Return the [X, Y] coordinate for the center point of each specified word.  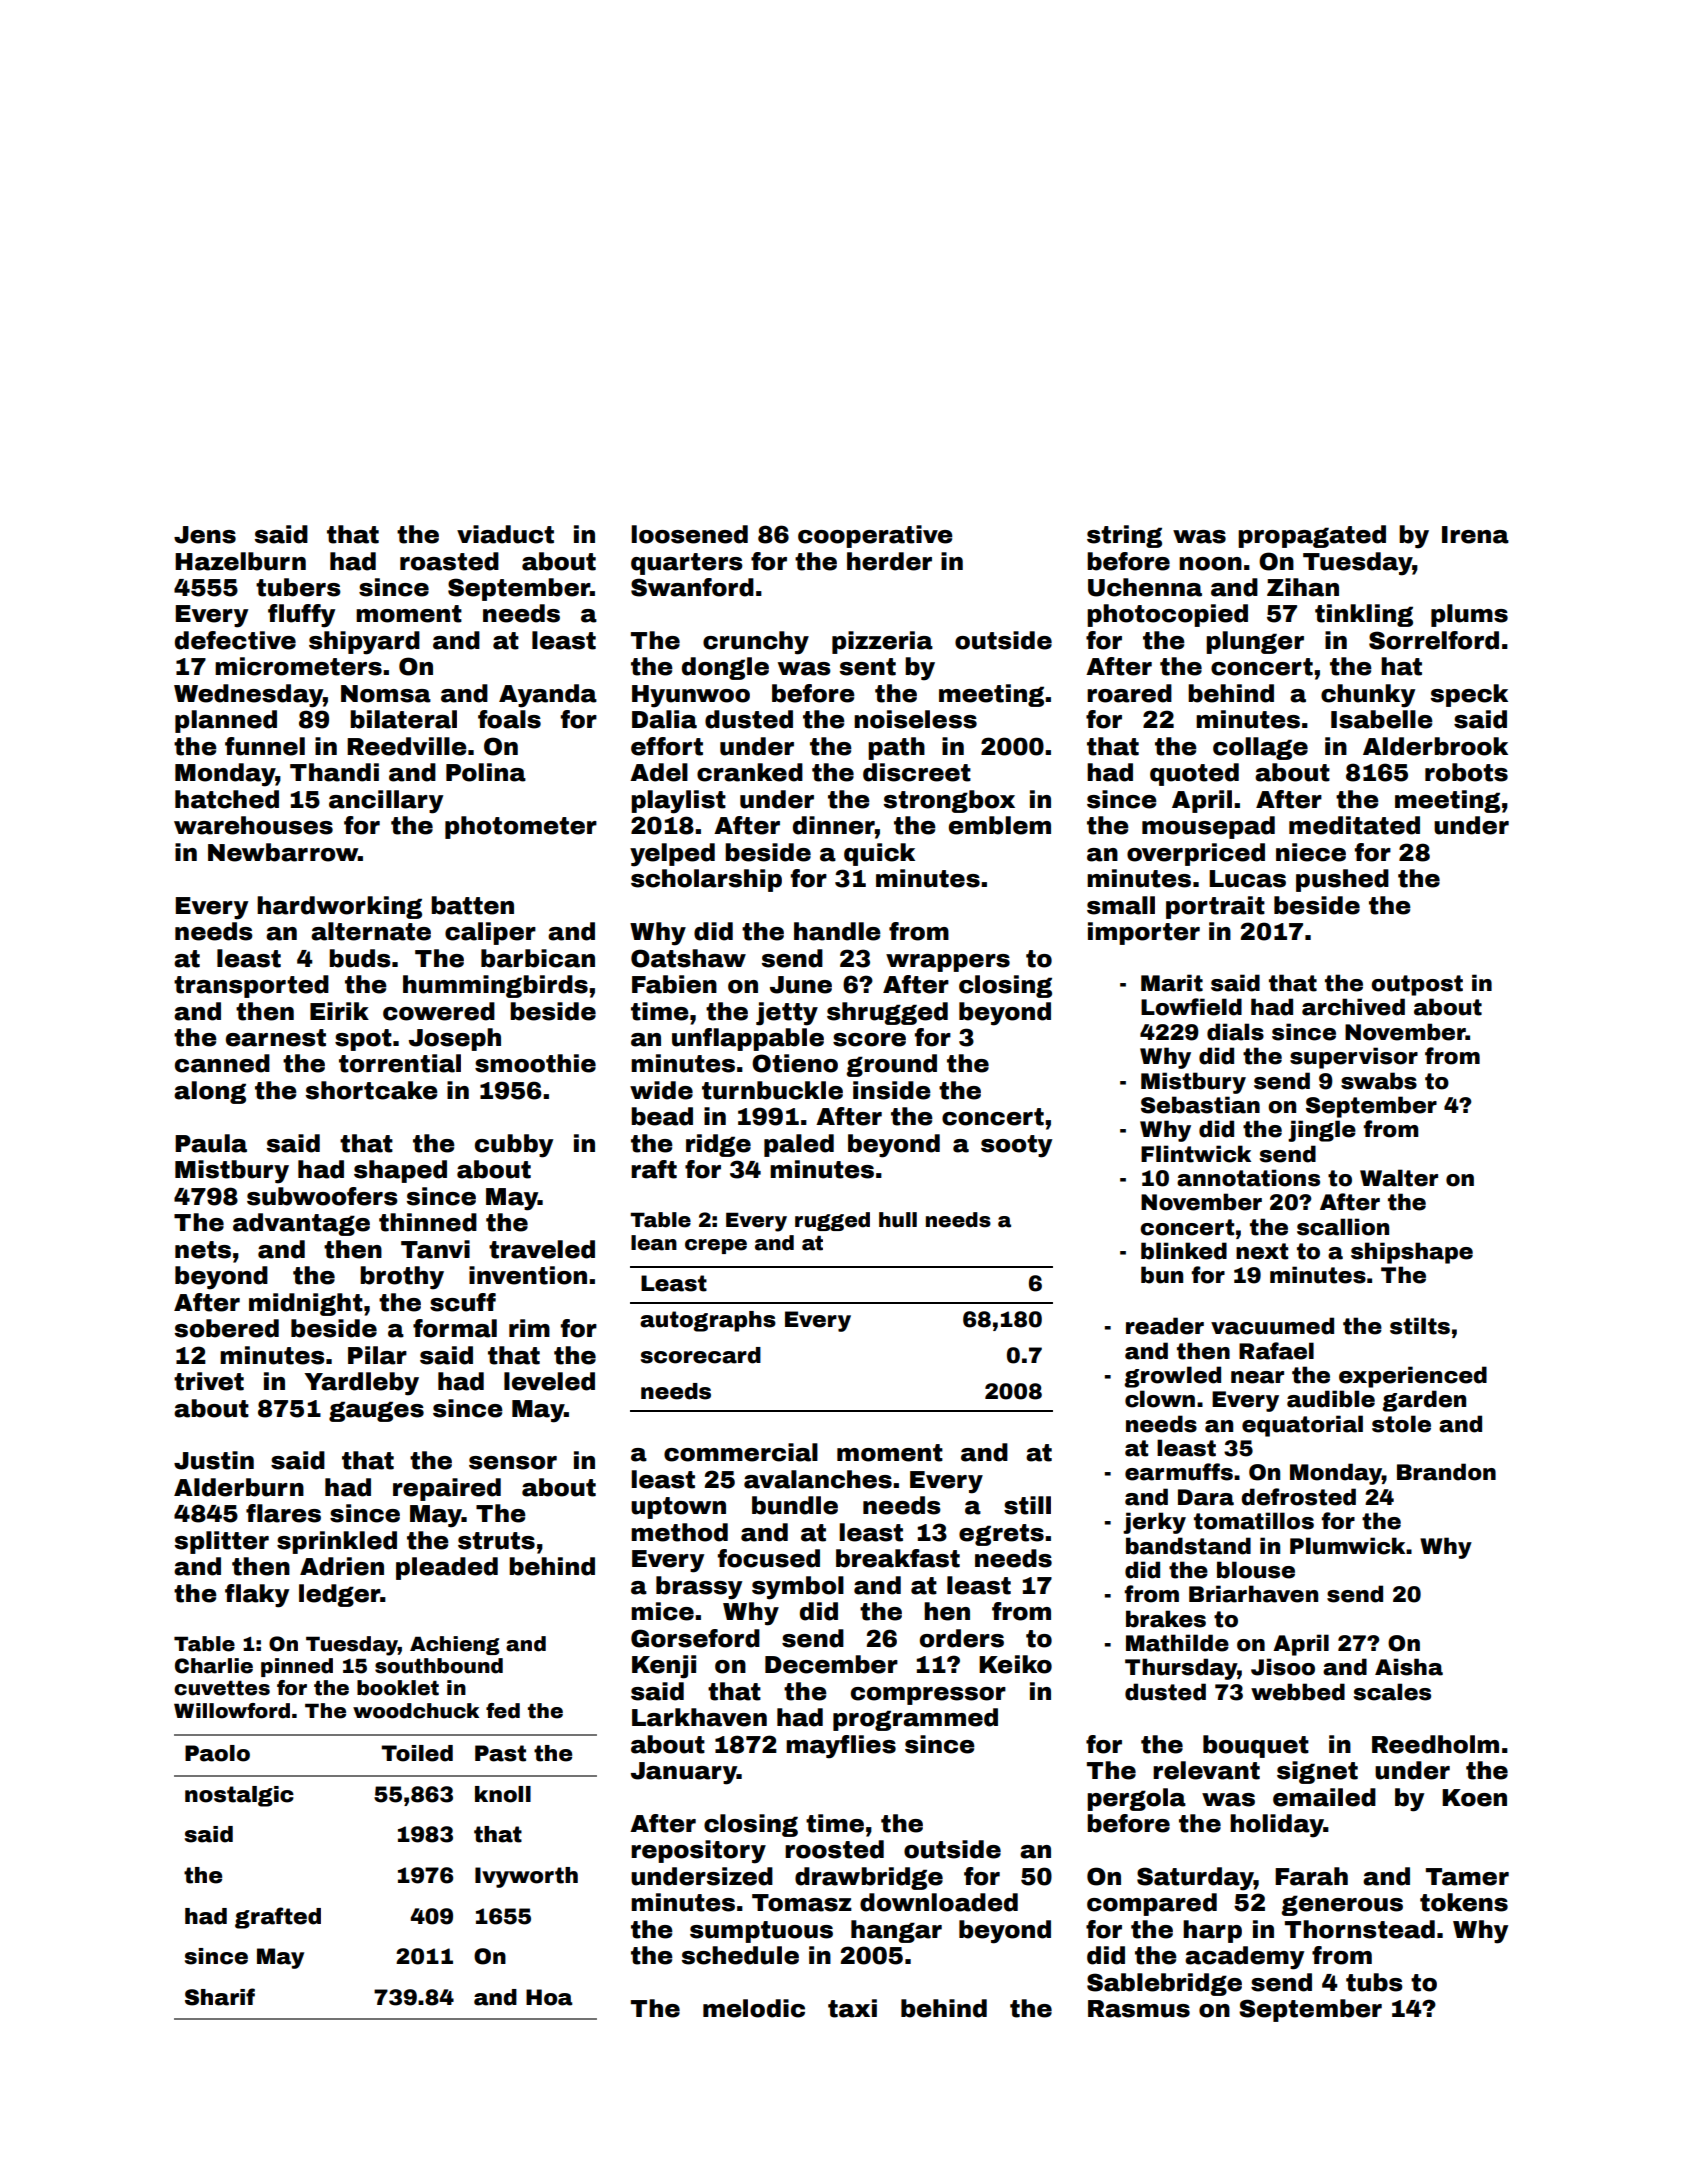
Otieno [795, 1063]
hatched [227, 799]
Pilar [377, 1355]
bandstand [1188, 1546]
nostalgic [239, 1796]
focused [769, 1558]
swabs [1379, 1081]
